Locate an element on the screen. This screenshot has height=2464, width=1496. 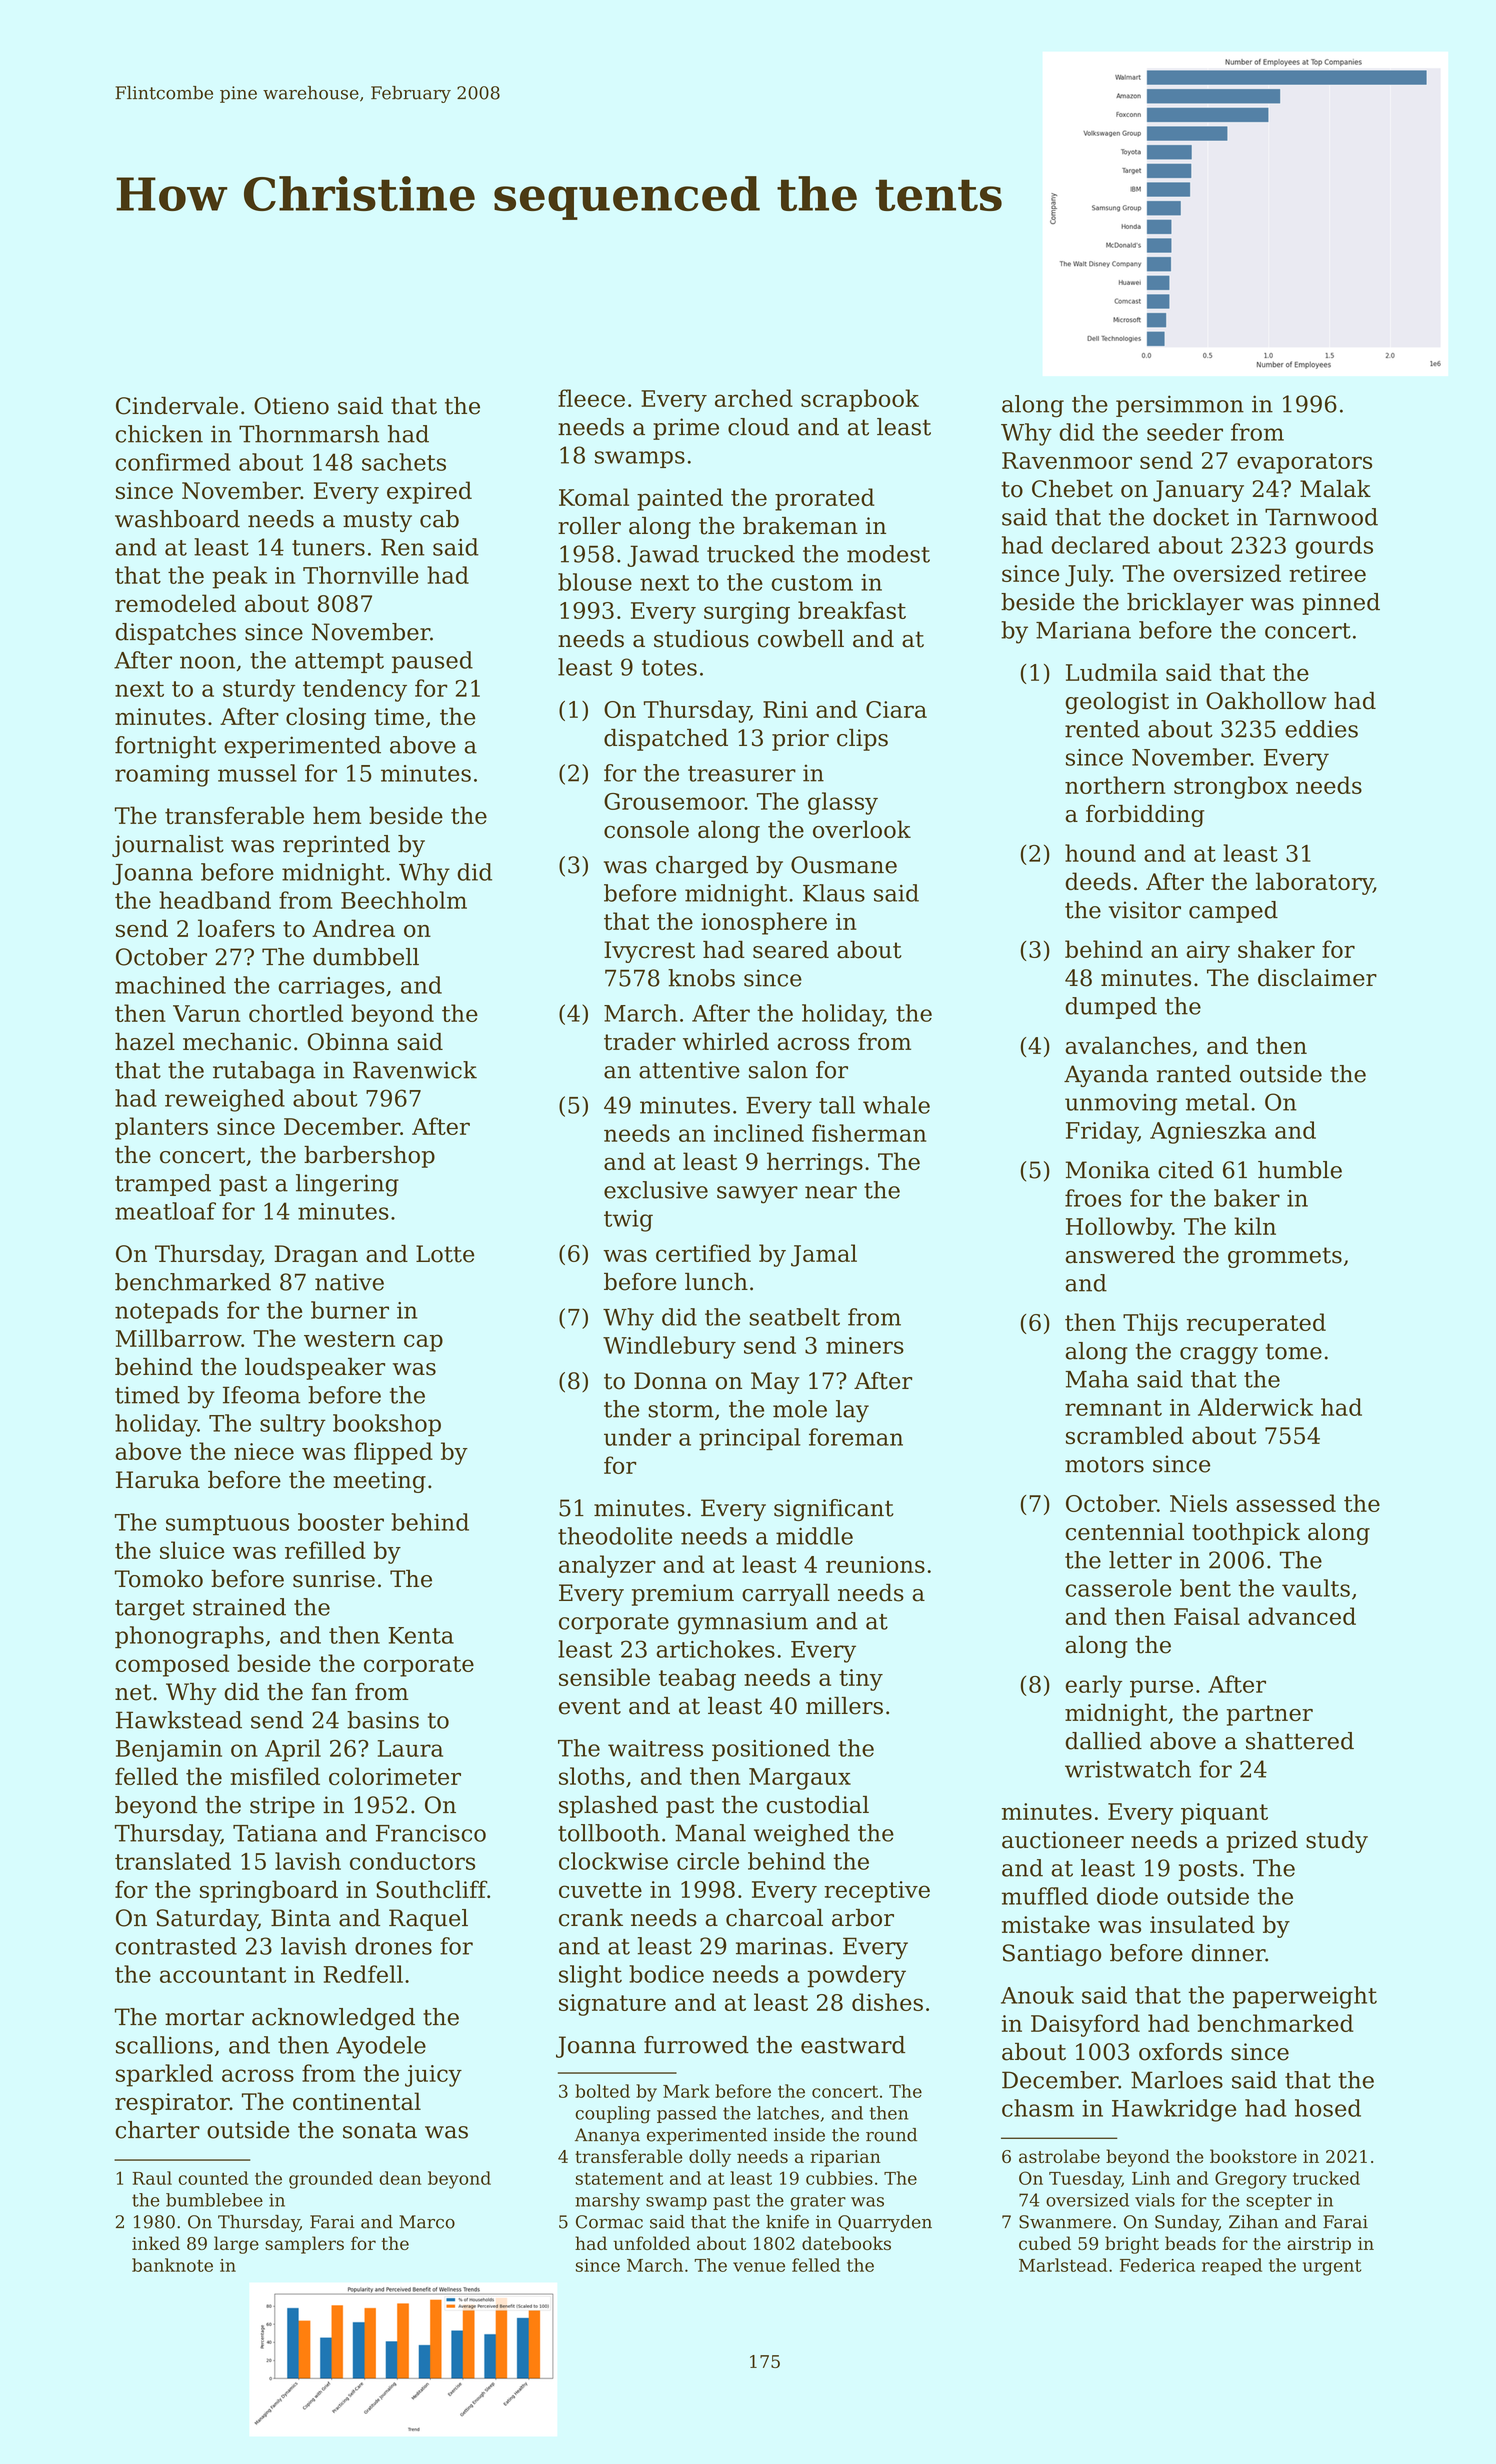
disclaimer is located at coordinates (1317, 978).
